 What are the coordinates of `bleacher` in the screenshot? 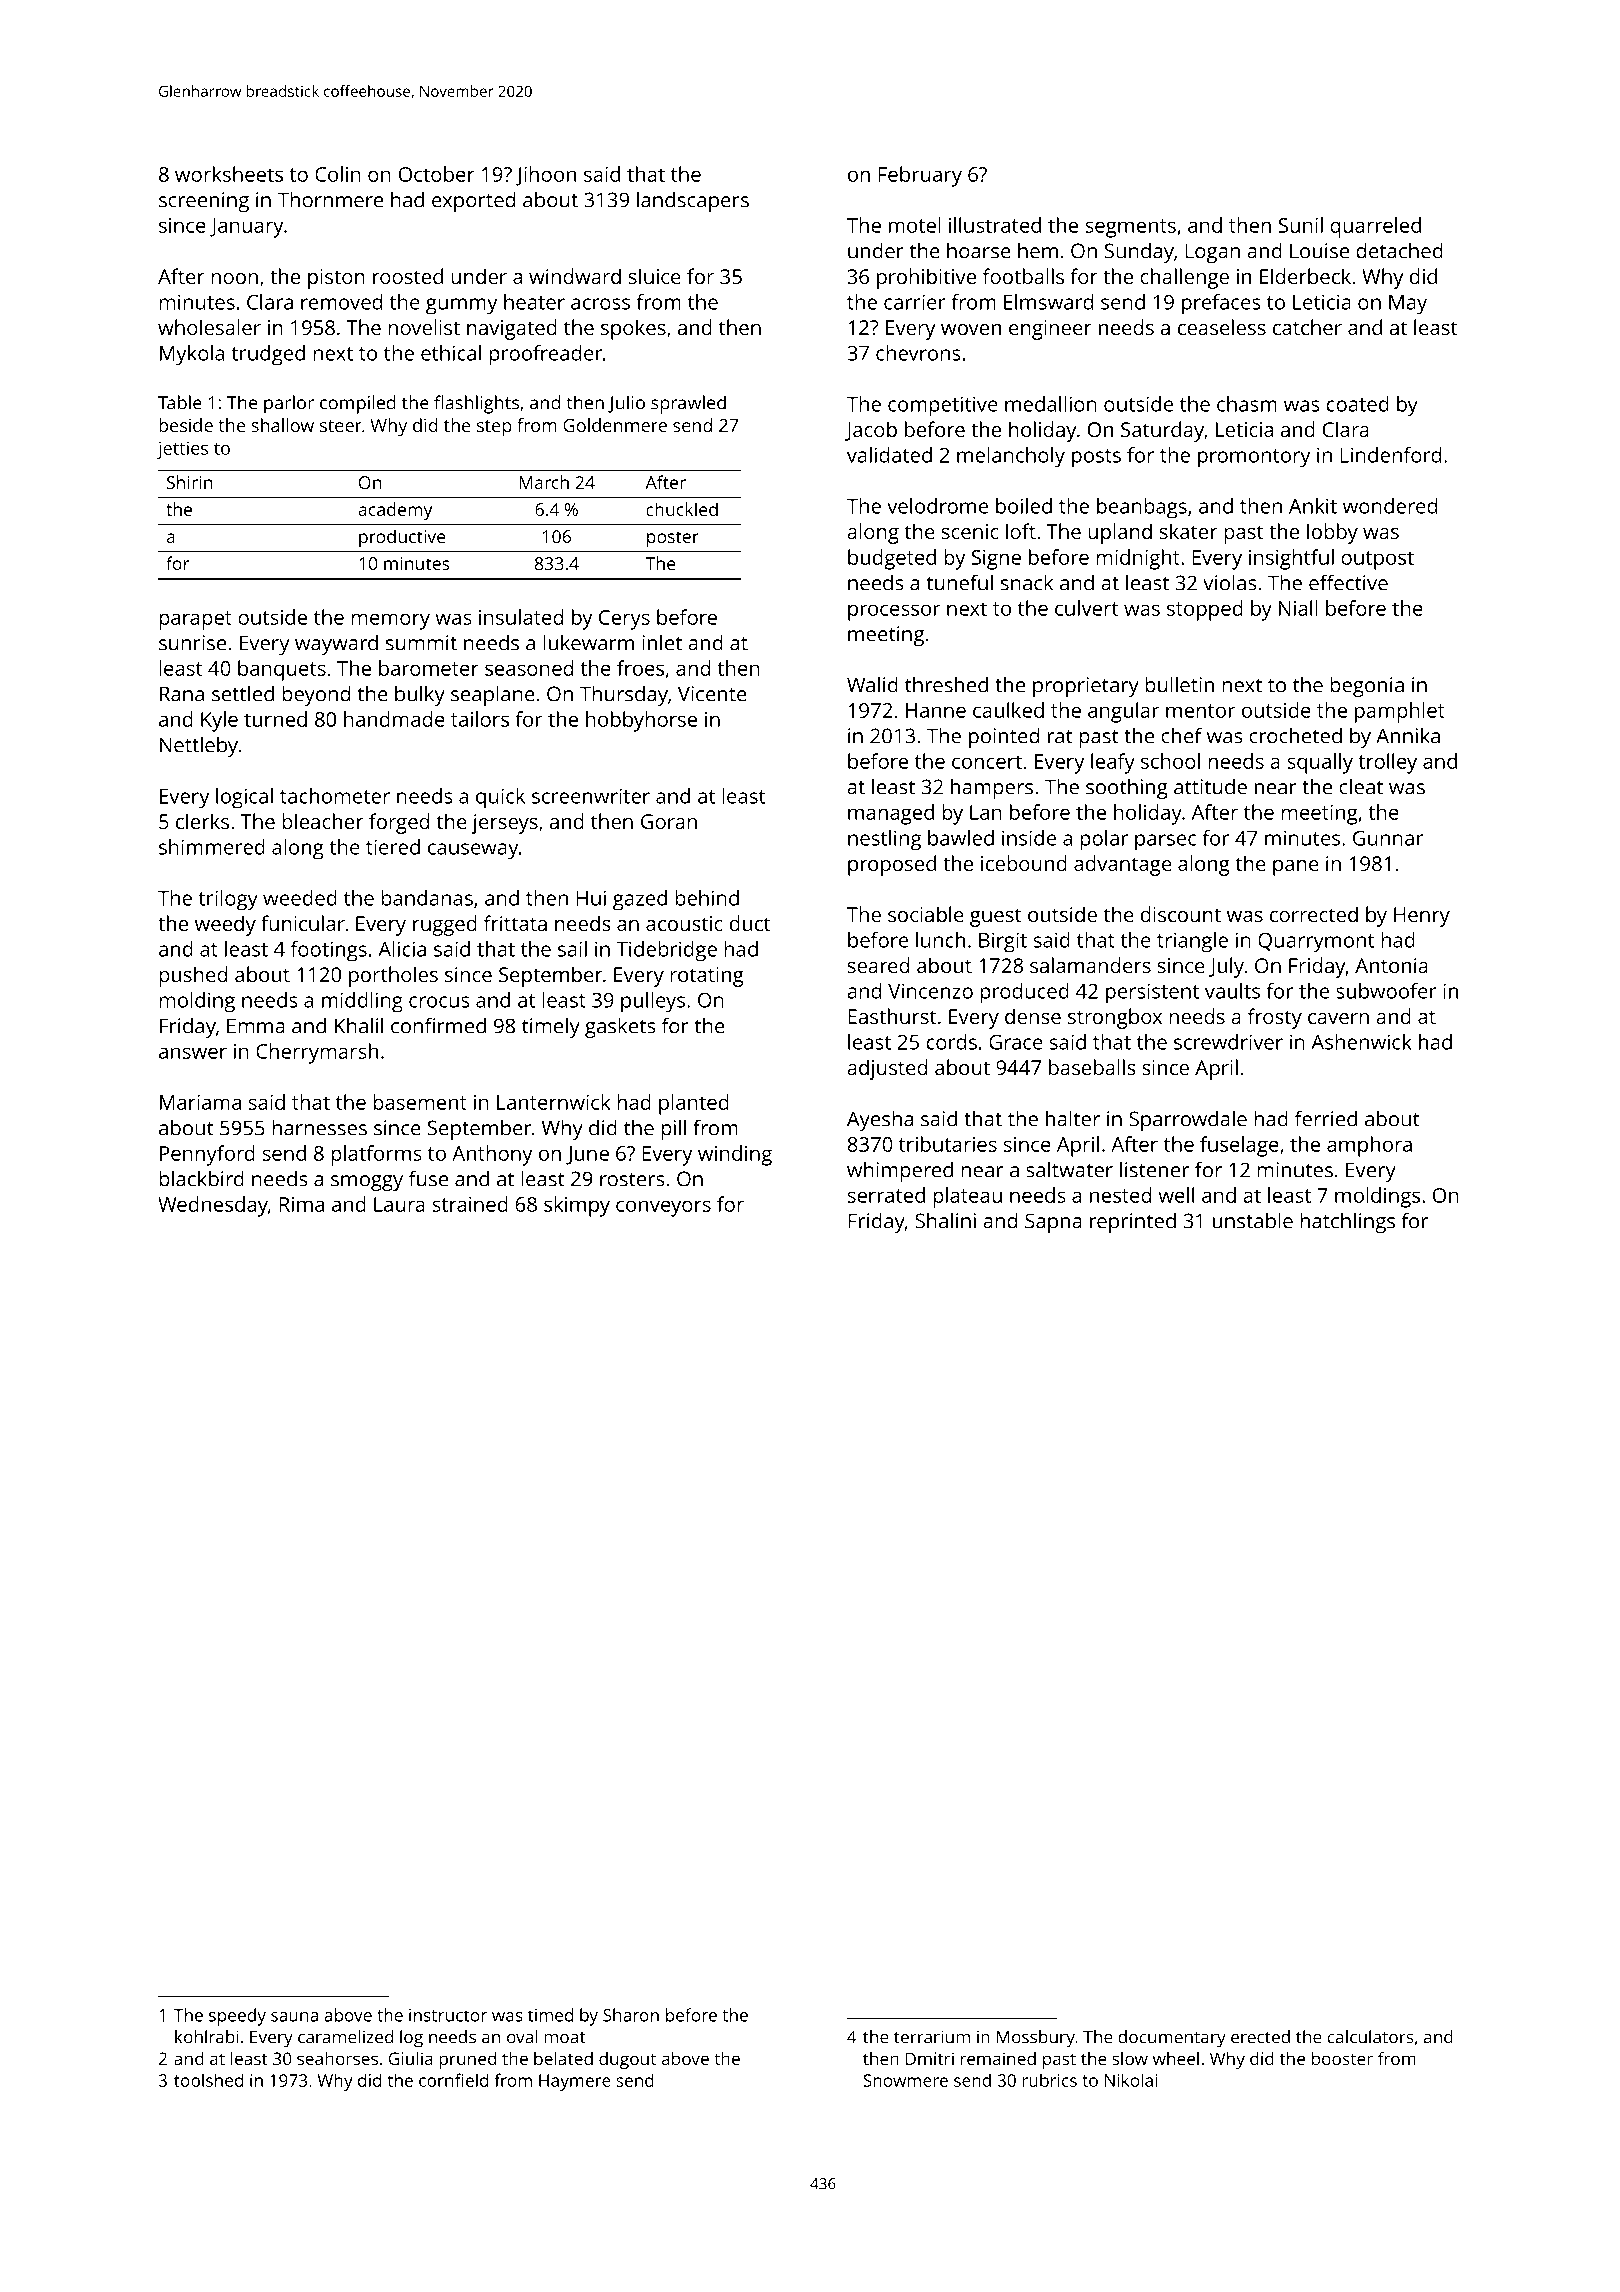 It's located at (322, 821).
